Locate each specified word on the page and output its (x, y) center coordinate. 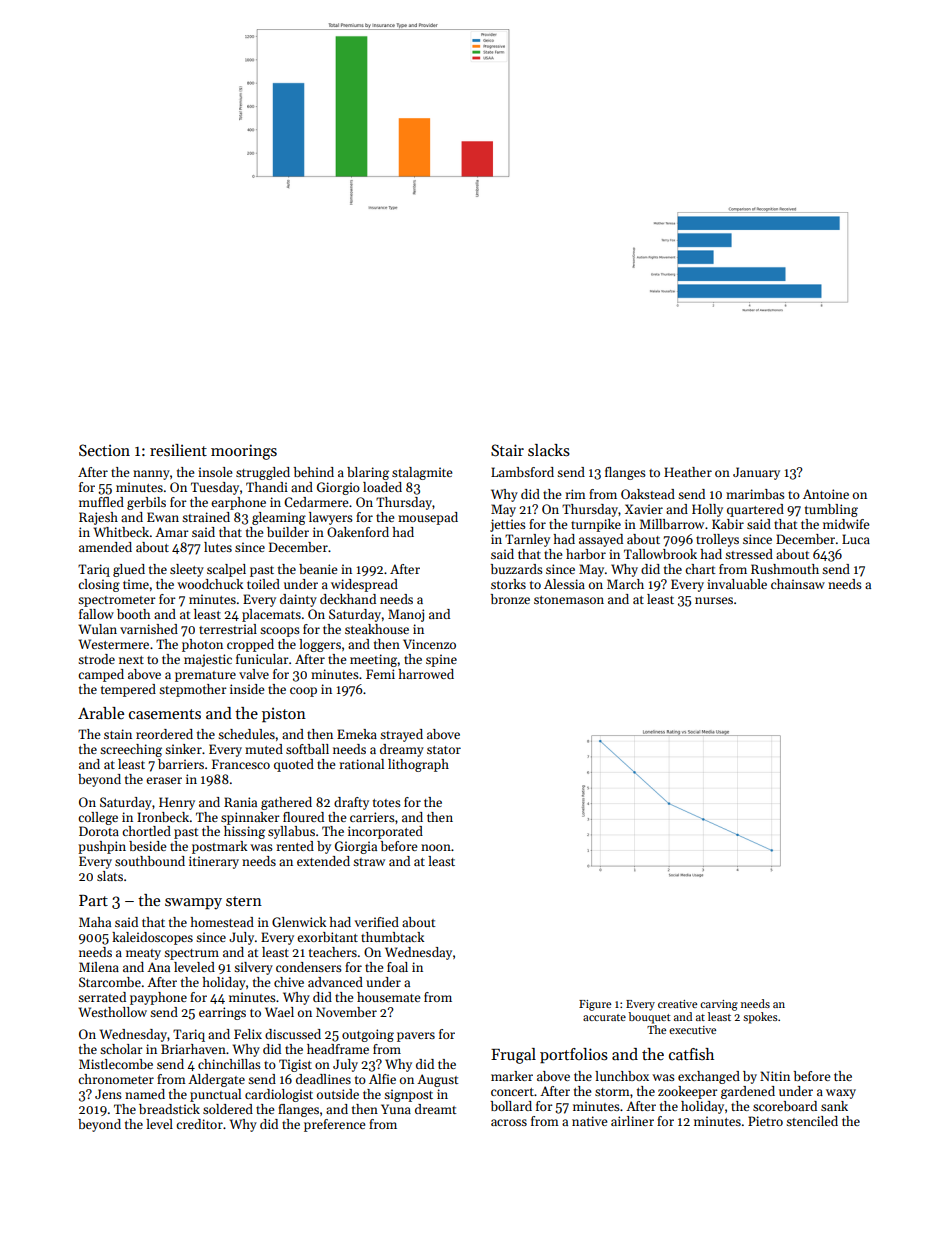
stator (444, 750)
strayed (401, 735)
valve (254, 674)
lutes (218, 547)
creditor (199, 1124)
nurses (714, 600)
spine (441, 660)
